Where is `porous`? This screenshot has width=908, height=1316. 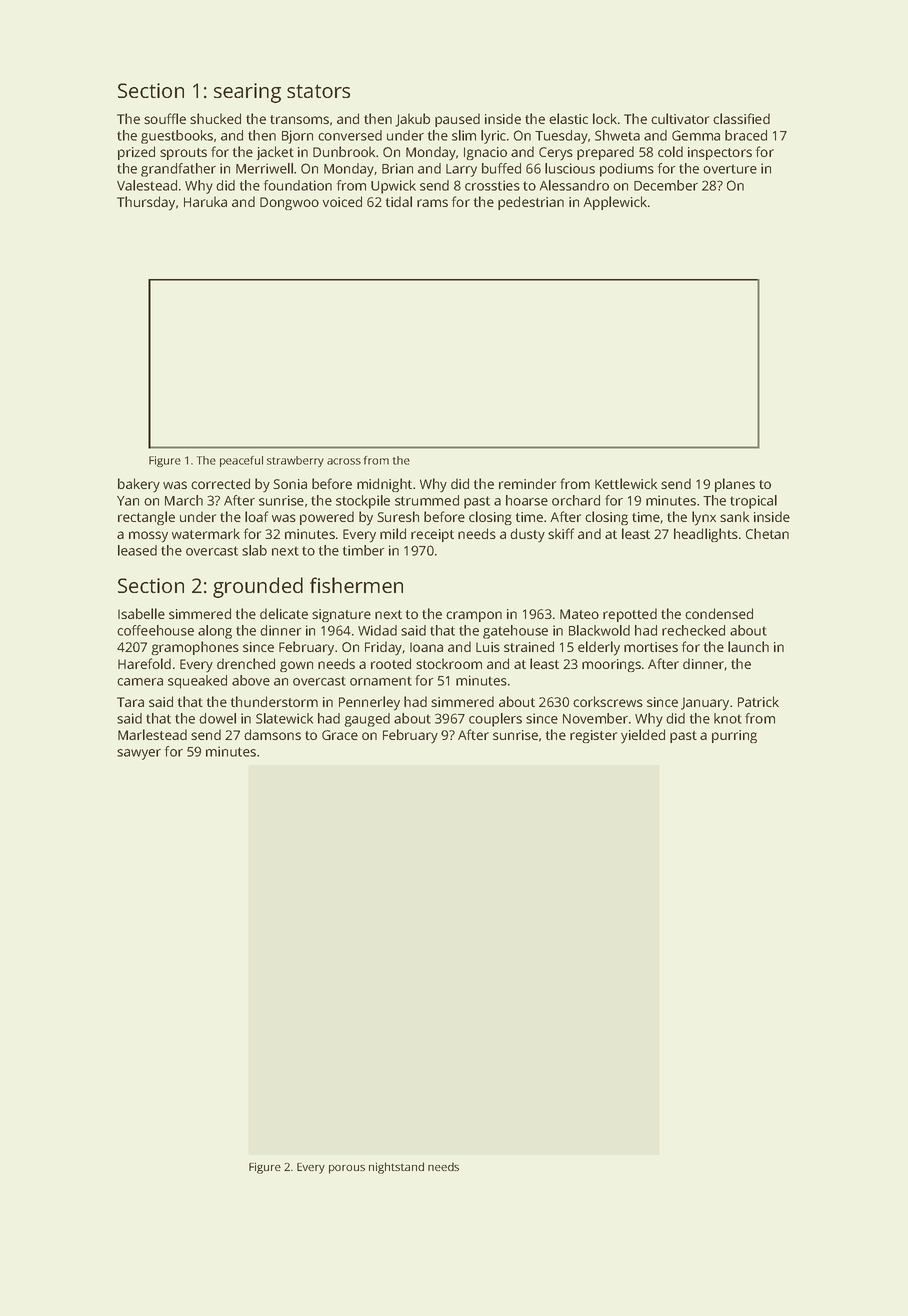 porous is located at coordinates (347, 1169).
